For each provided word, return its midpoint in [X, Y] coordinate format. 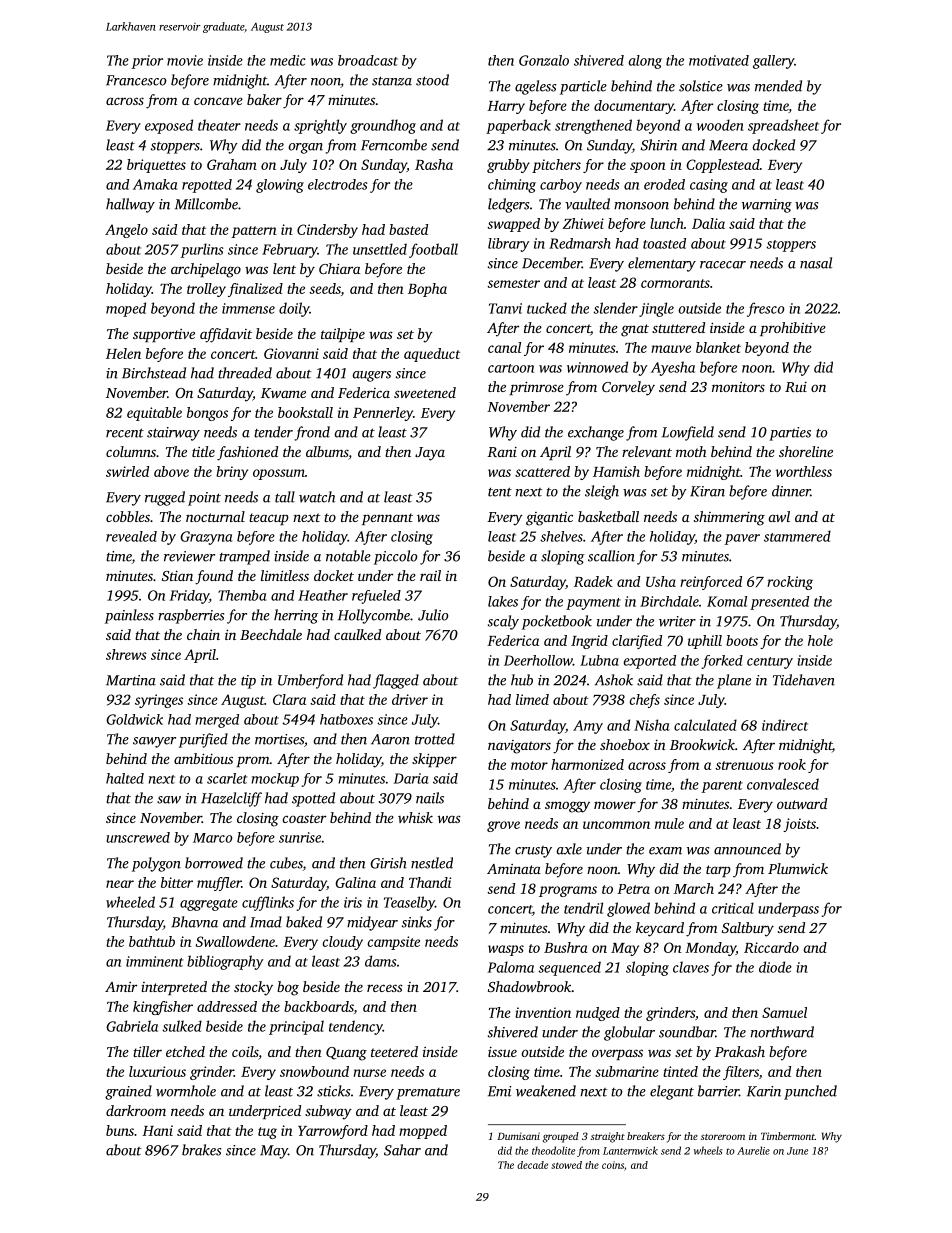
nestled [432, 863]
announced [747, 849]
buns [120, 1130]
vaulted [587, 204]
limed [532, 699]
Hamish [616, 471]
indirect [785, 725]
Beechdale [271, 634]
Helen [123, 353]
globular [629, 1033]
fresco [765, 309]
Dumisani [518, 1136]
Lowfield [688, 433]
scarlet [227, 778]
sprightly [320, 126]
